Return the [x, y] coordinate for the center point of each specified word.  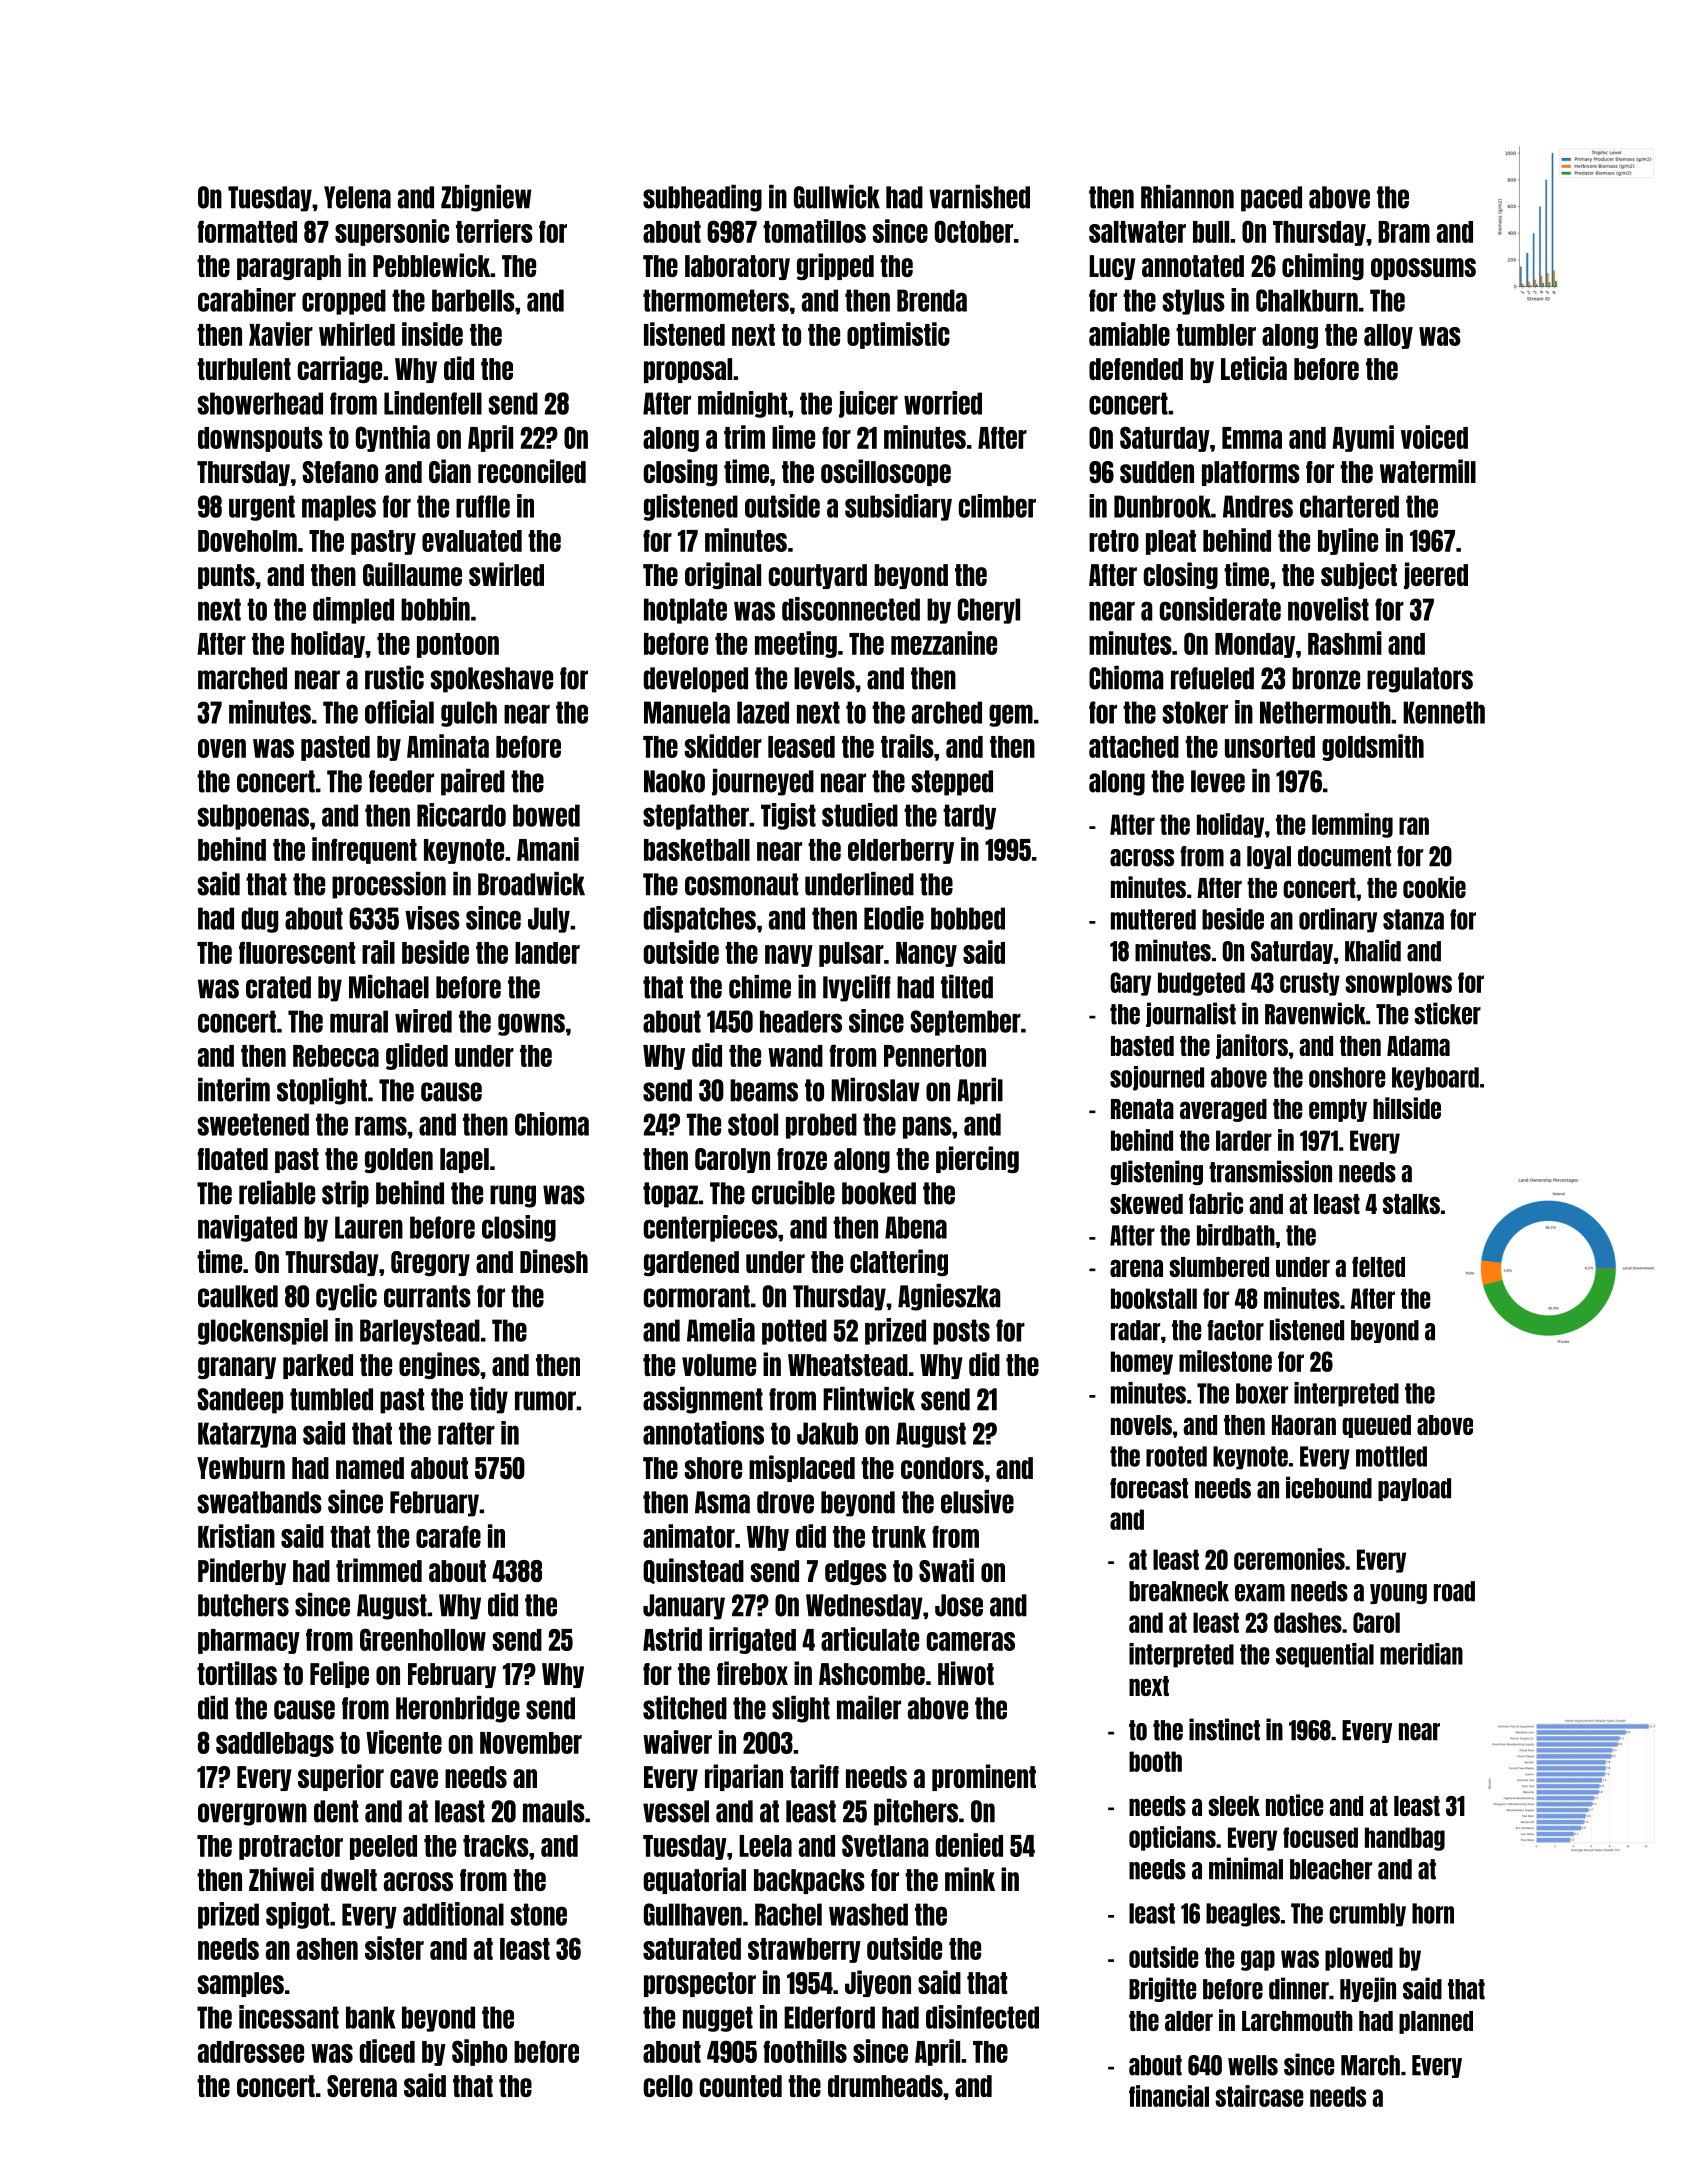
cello [668, 2086]
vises [432, 918]
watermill [1428, 471]
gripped [835, 266]
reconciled [532, 471]
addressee [251, 2052]
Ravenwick [1315, 1013]
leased [801, 747]
